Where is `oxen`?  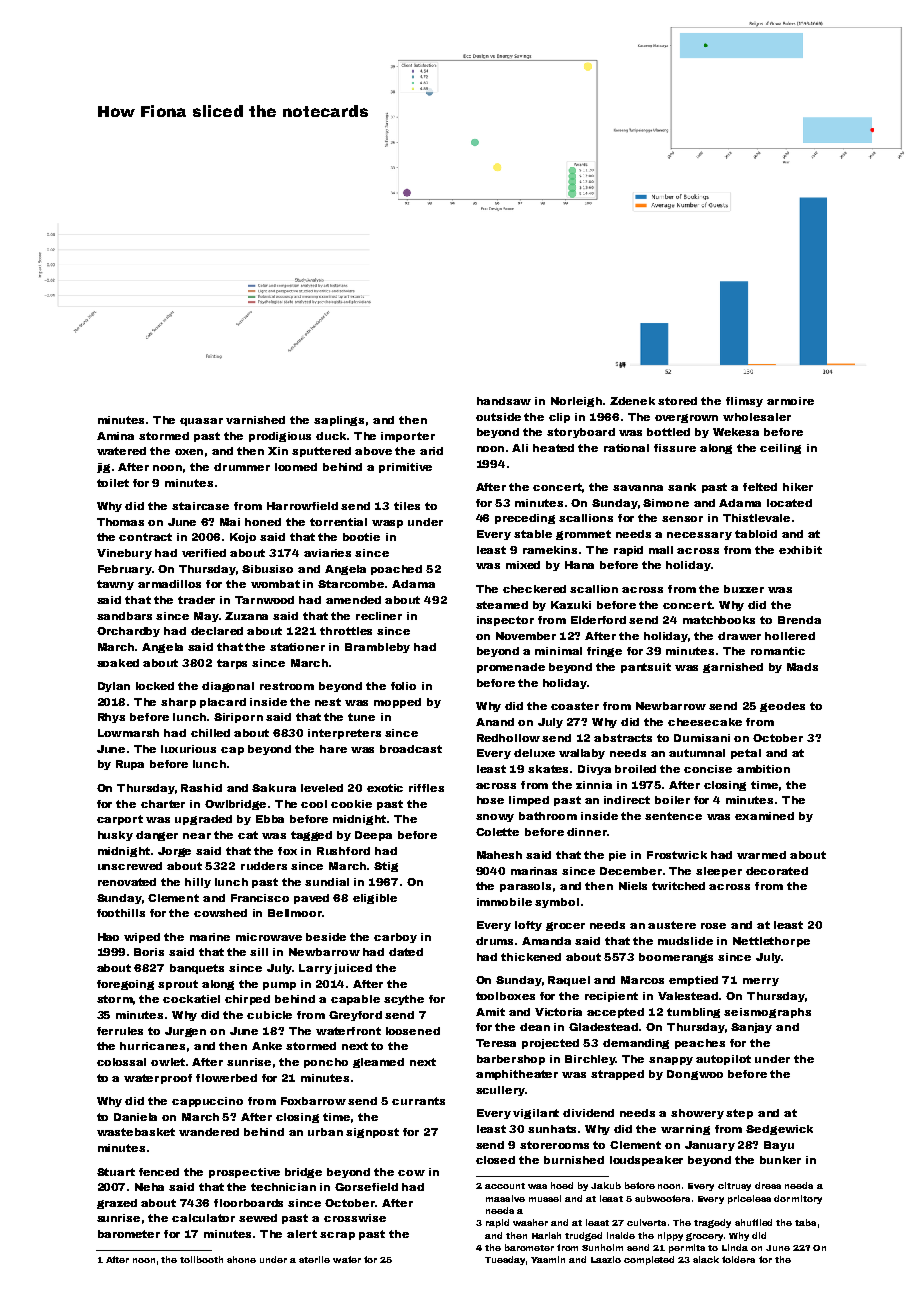
oxen is located at coordinates (189, 452).
